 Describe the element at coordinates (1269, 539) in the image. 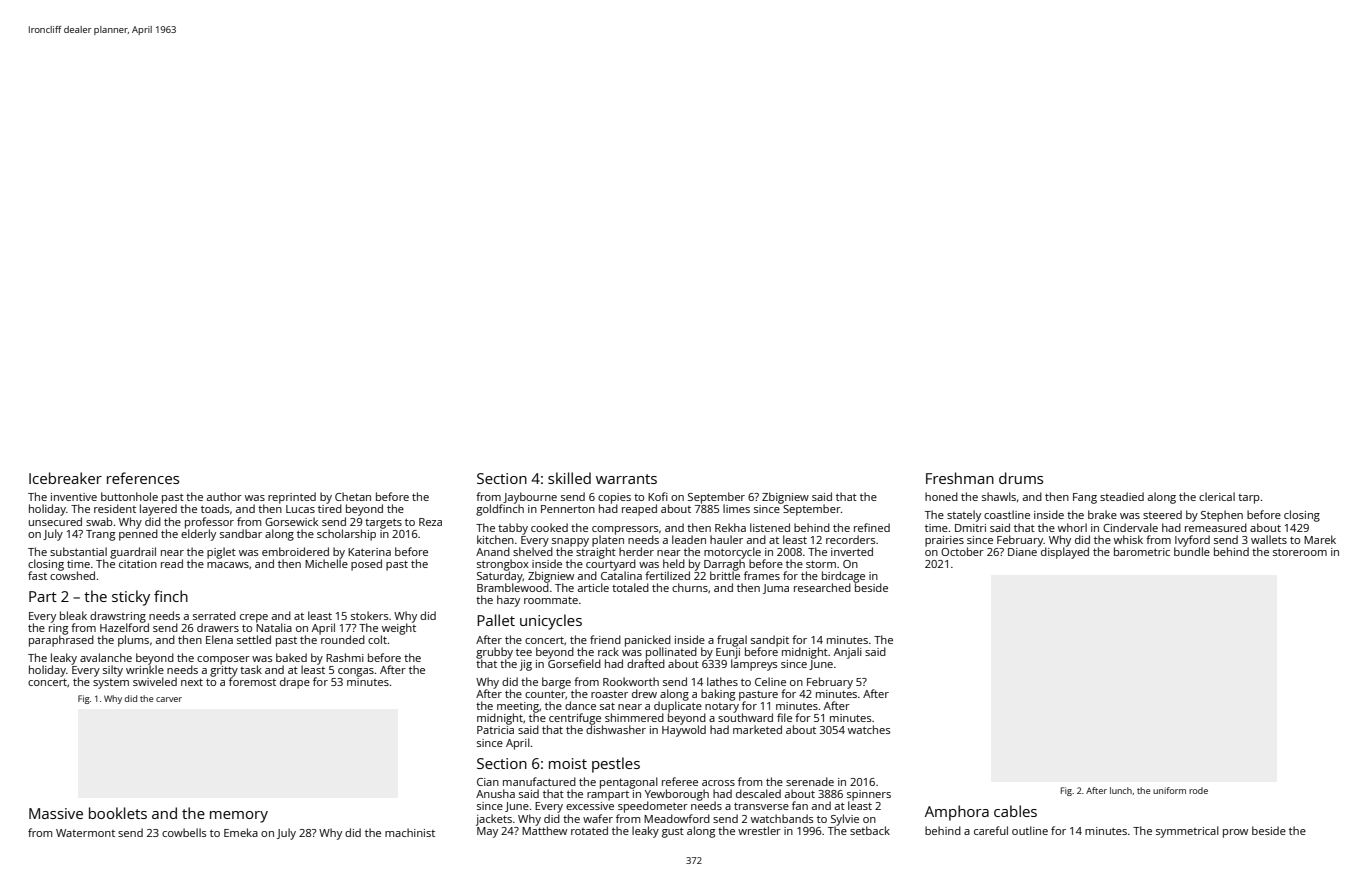

I see `wallets` at that location.
